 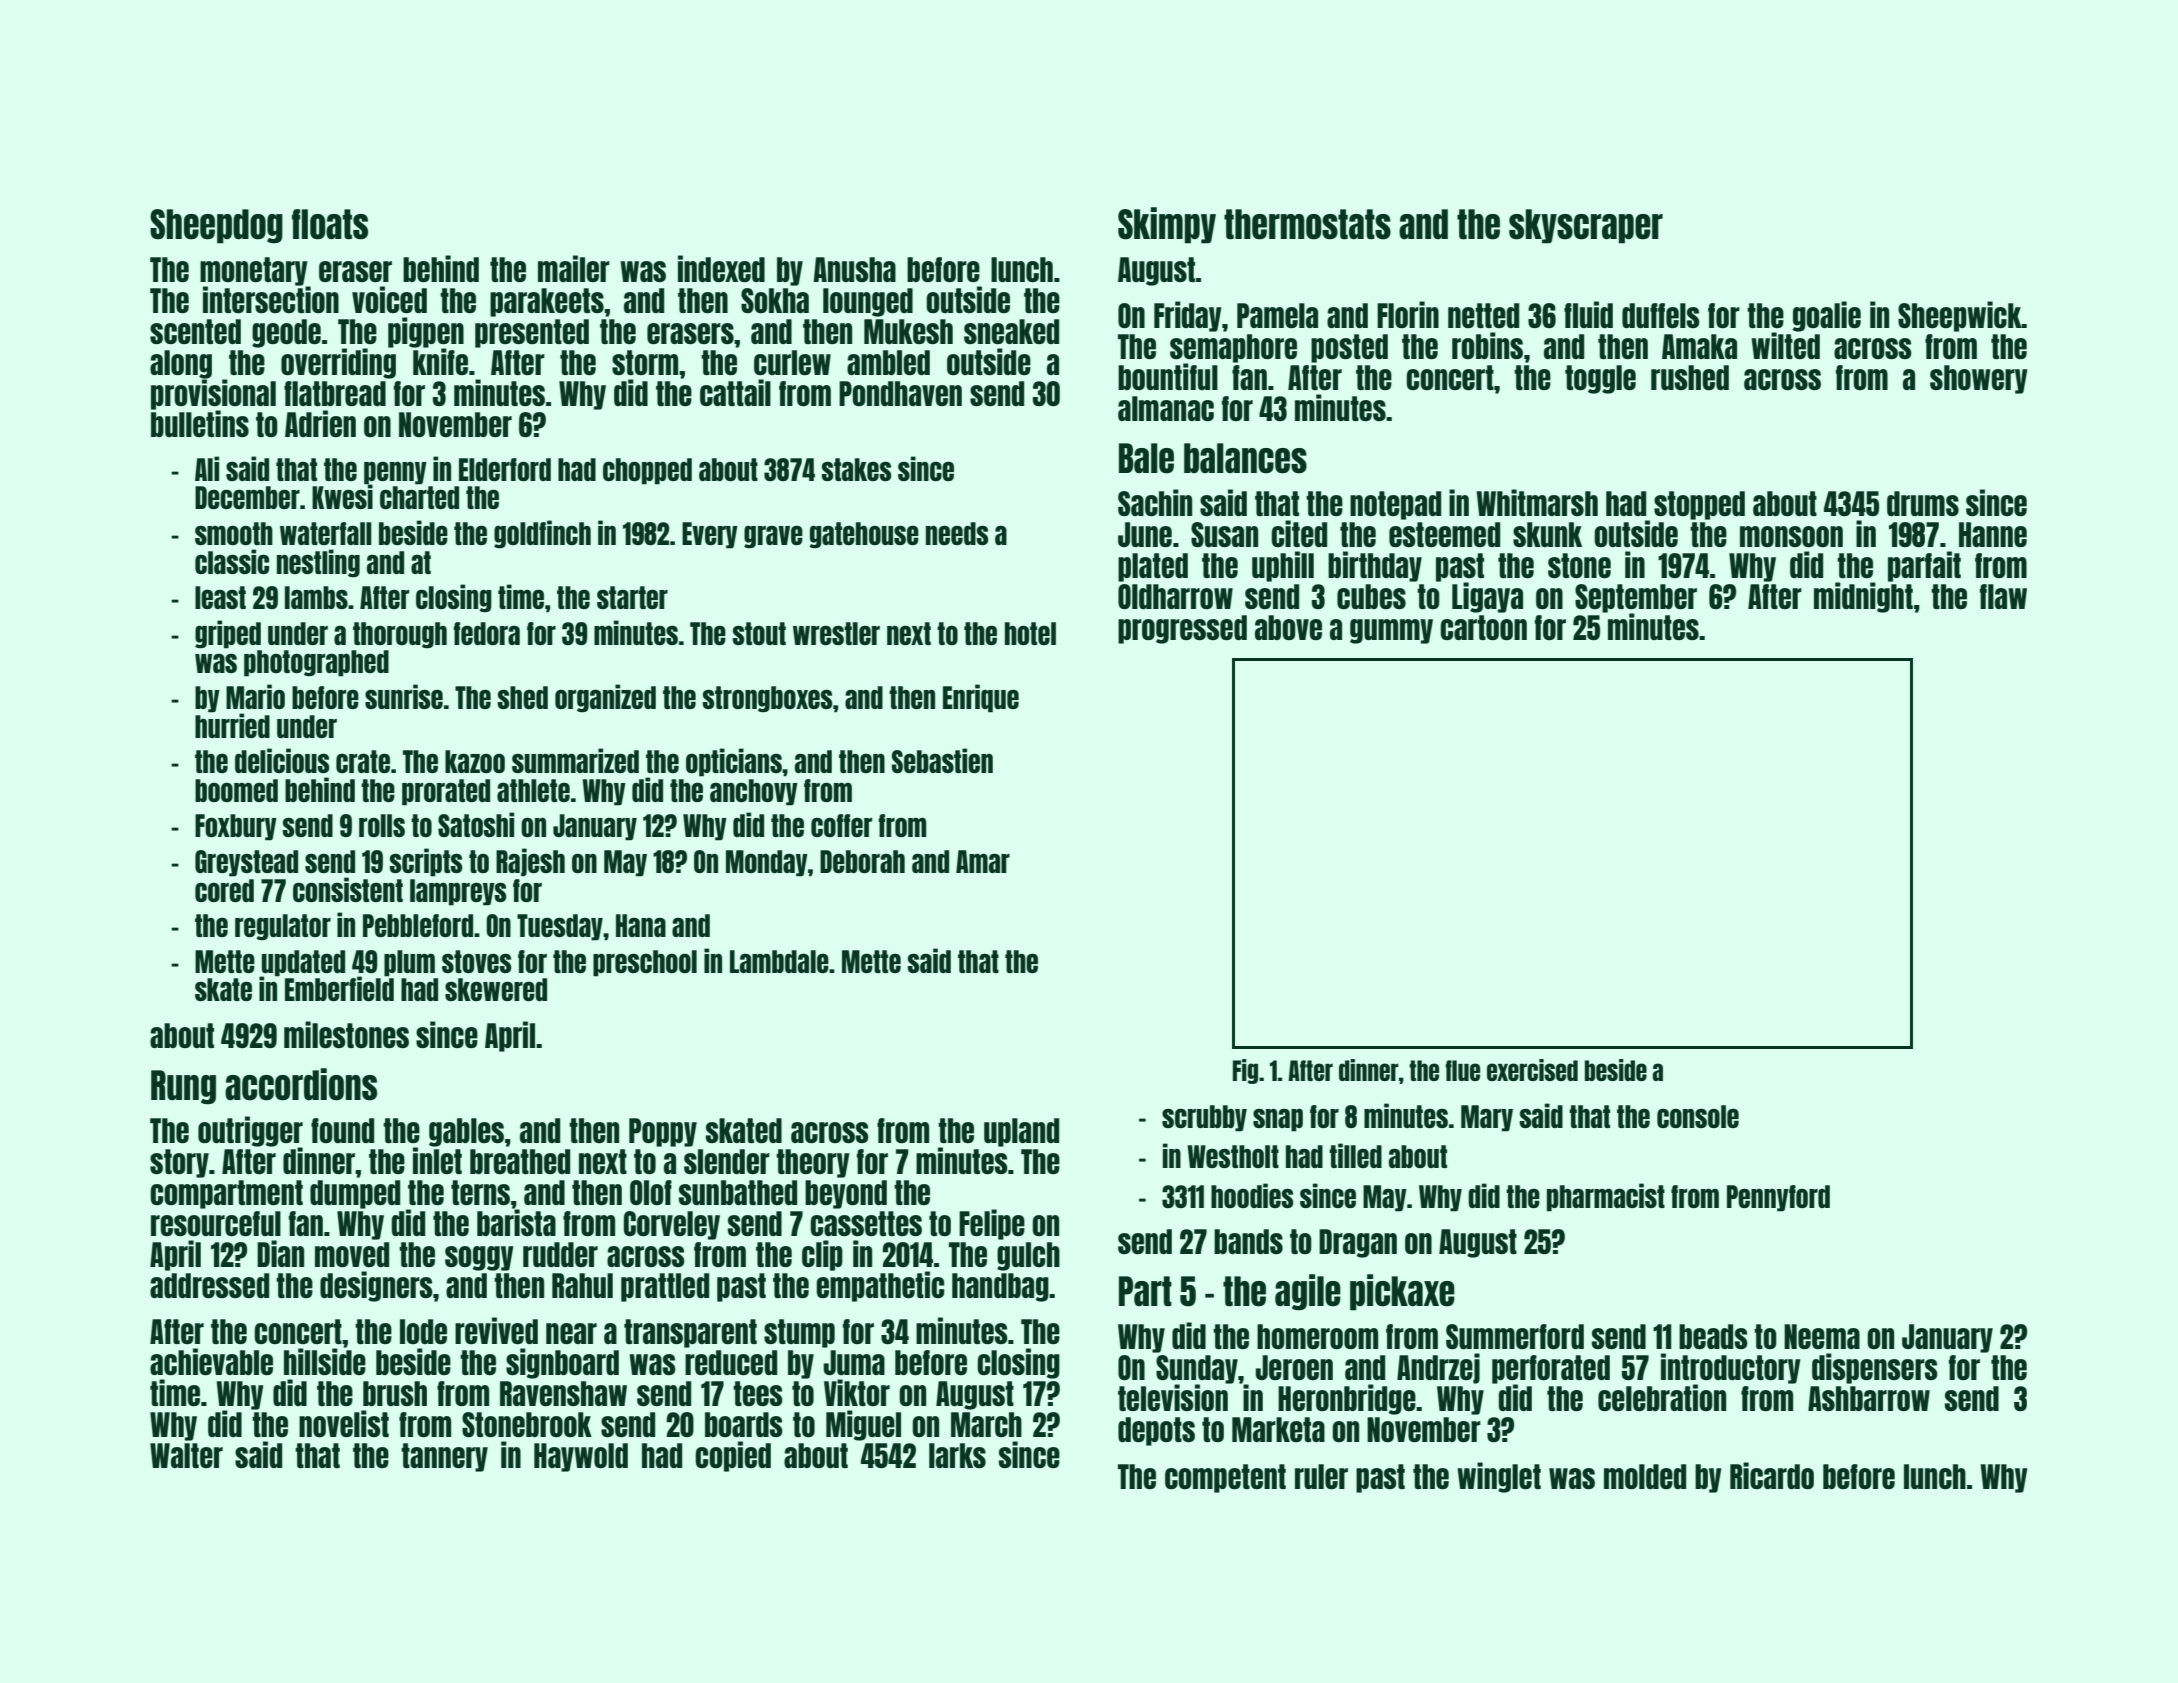 I want to click on skyscraper, so click(x=1586, y=226).
